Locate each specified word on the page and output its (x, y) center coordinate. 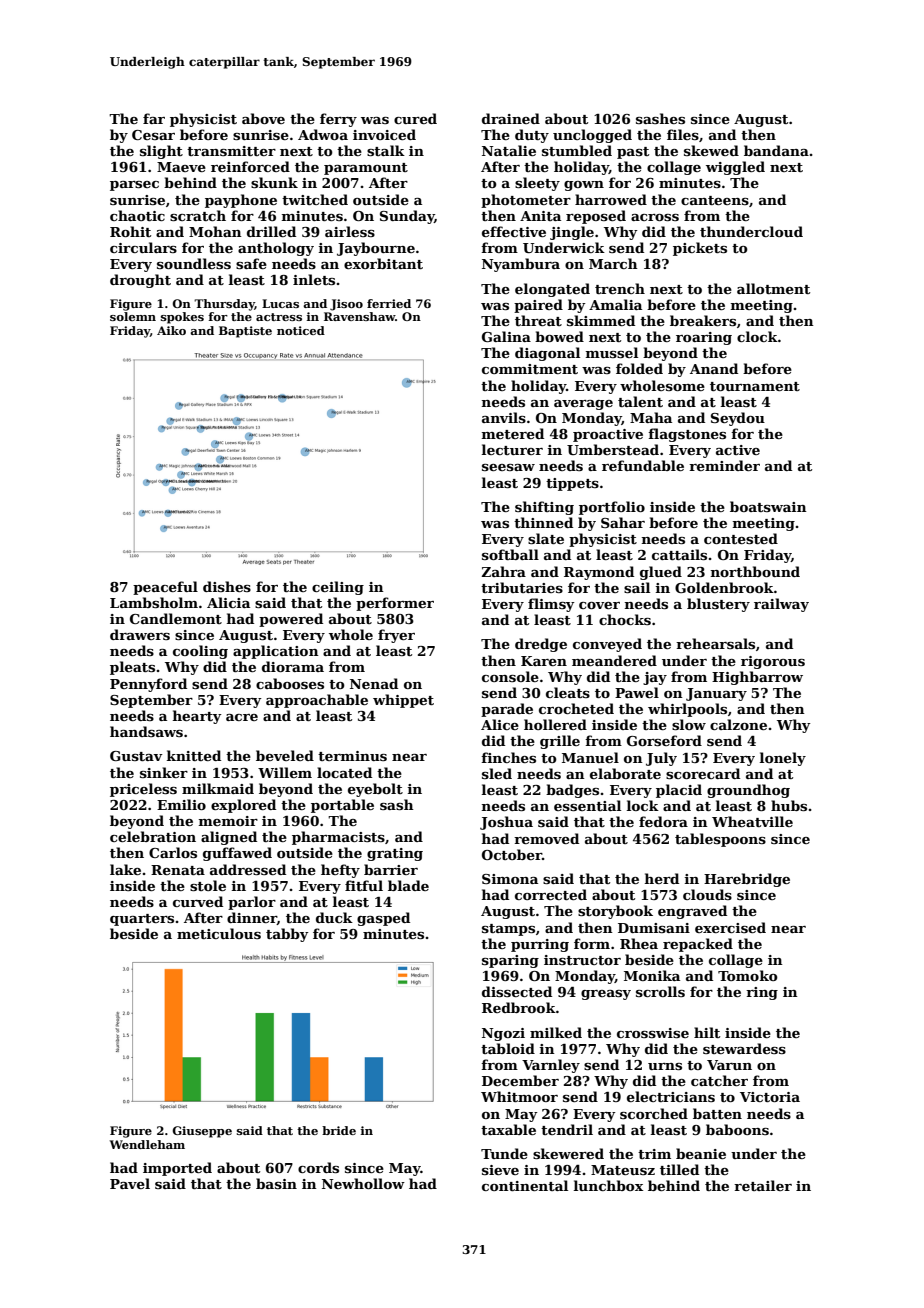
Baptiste (245, 332)
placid (679, 791)
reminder (724, 465)
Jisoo (346, 305)
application (276, 652)
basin (276, 1183)
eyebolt (375, 790)
